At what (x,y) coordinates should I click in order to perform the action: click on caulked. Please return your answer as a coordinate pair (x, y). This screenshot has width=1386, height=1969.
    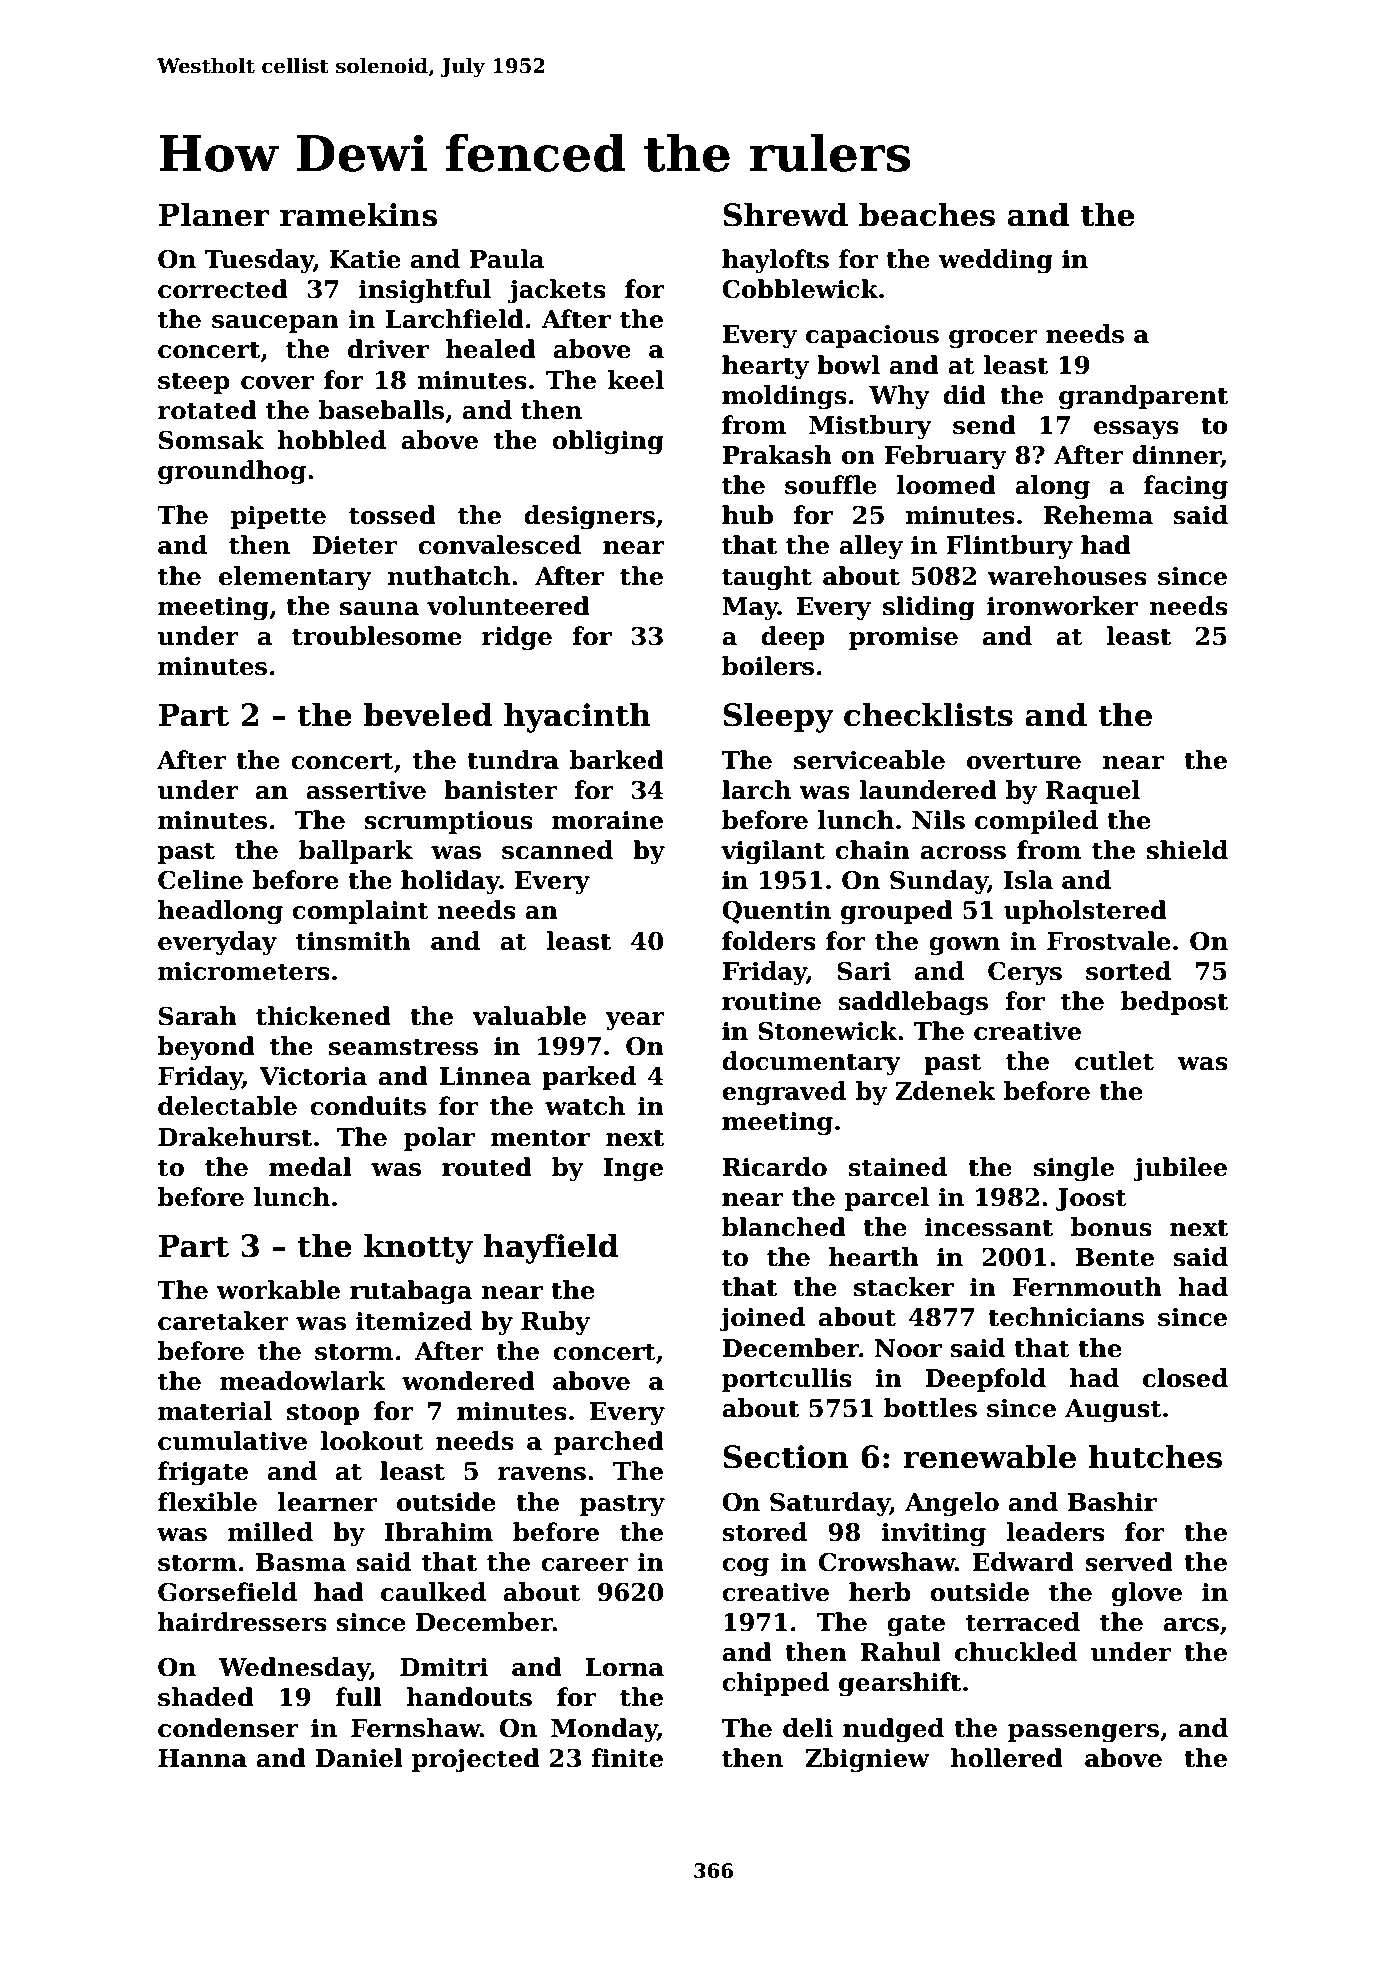
    Looking at the image, I should click on (433, 1592).
